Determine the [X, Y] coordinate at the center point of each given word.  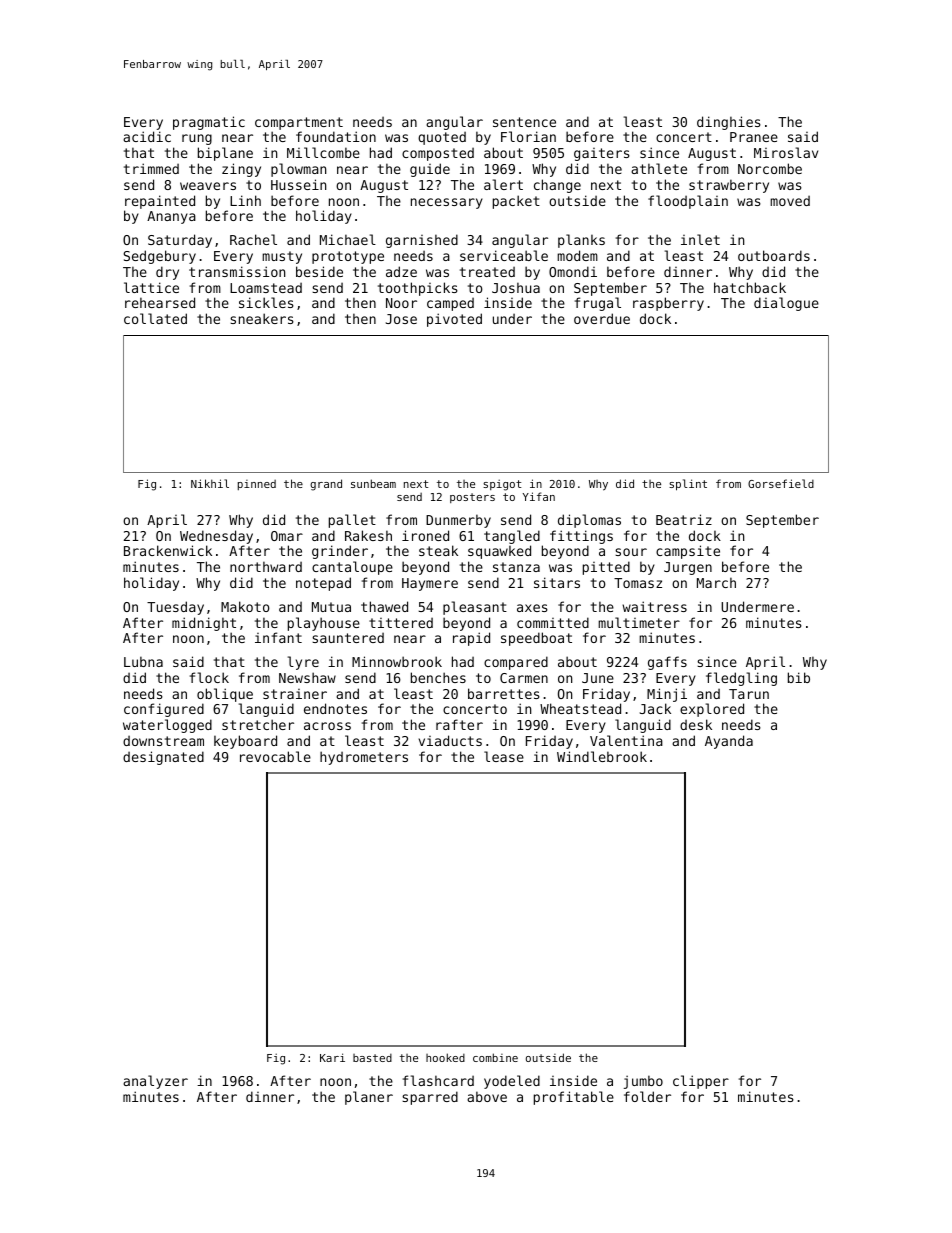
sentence [524, 122]
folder [647, 1096]
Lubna [143, 661]
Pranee [754, 137]
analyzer [155, 1082]
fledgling [741, 679]
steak [438, 550]
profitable [574, 1098]
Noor [401, 303]
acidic [147, 136]
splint [688, 485]
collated [155, 318]
